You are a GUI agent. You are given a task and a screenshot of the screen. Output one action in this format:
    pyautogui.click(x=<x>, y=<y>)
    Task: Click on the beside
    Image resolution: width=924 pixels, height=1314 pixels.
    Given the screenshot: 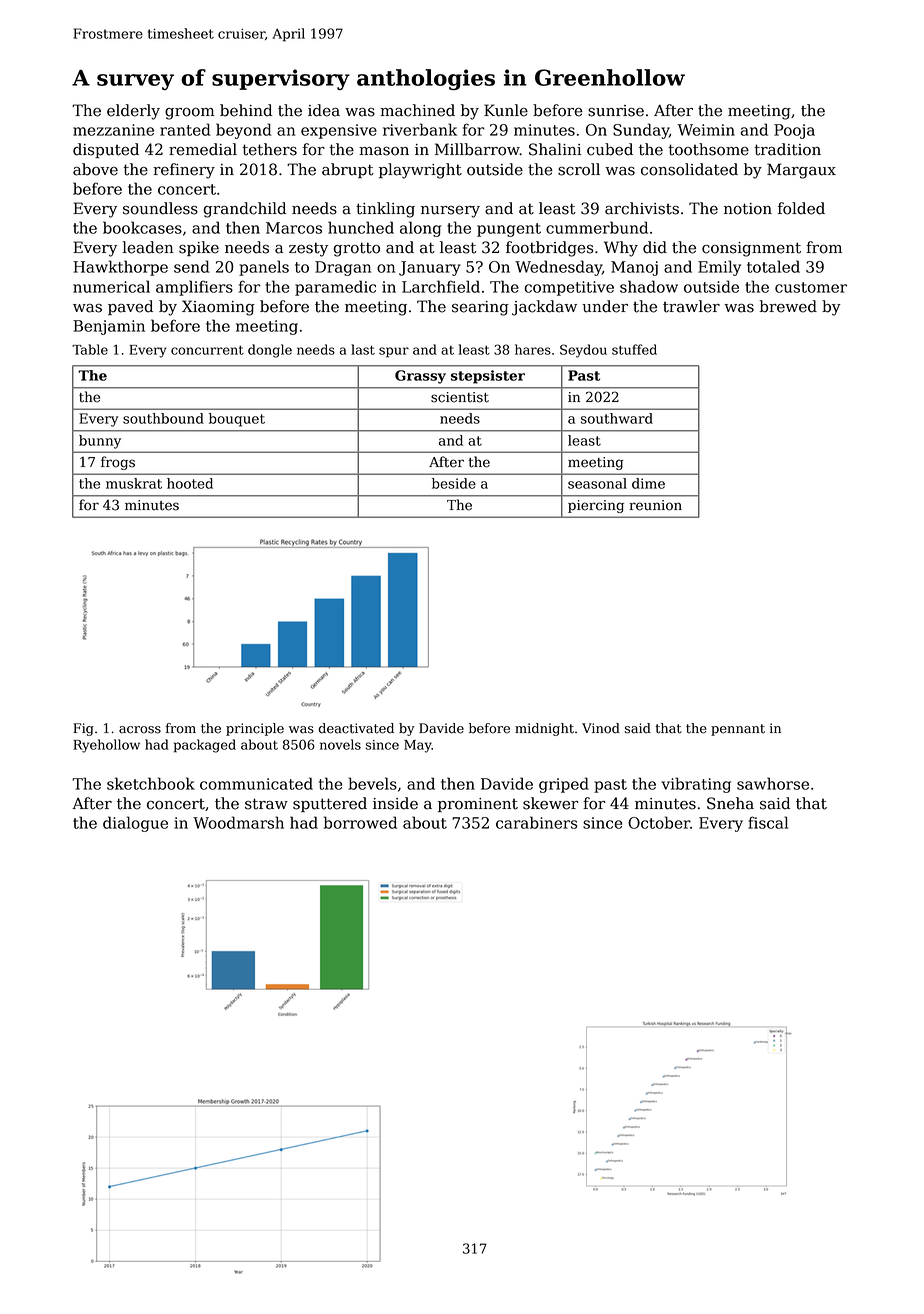 What is the action you would take?
    pyautogui.click(x=454, y=483)
